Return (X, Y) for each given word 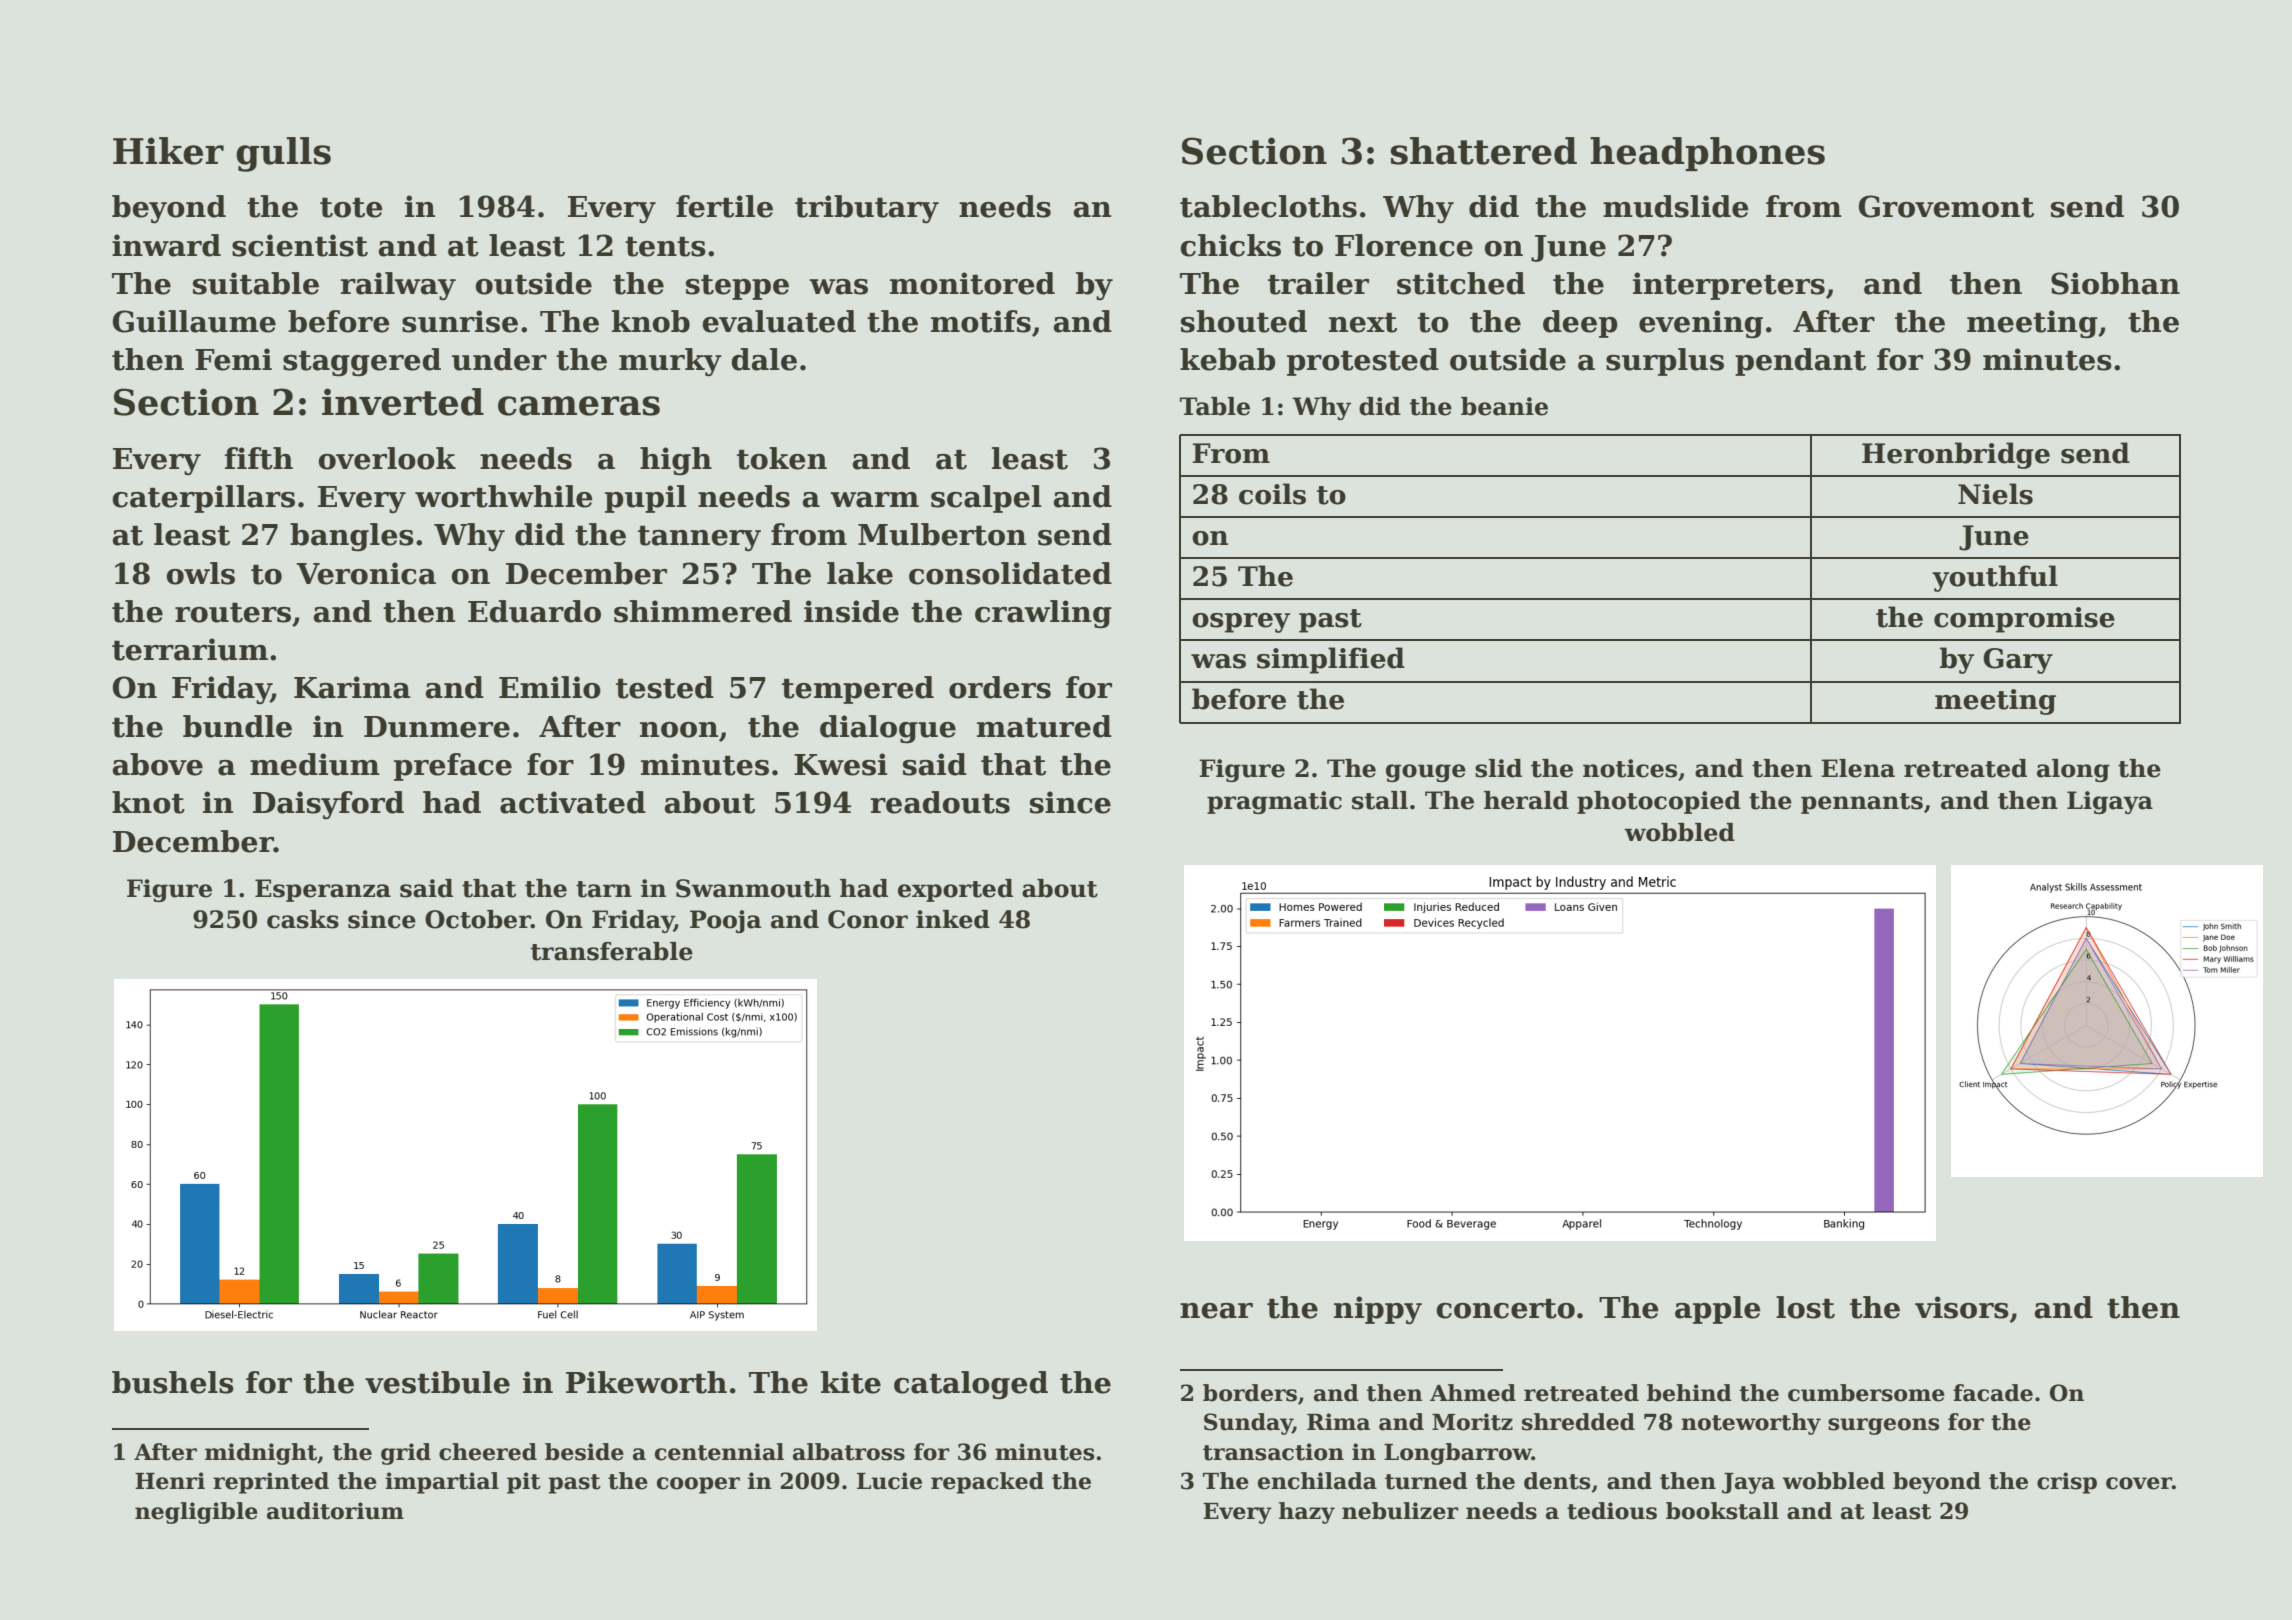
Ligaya (2110, 802)
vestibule (437, 1382)
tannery (699, 539)
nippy (1378, 1310)
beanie (1504, 406)
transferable (612, 951)
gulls (283, 154)
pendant (1800, 362)
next (1363, 323)
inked (953, 919)
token (782, 458)
